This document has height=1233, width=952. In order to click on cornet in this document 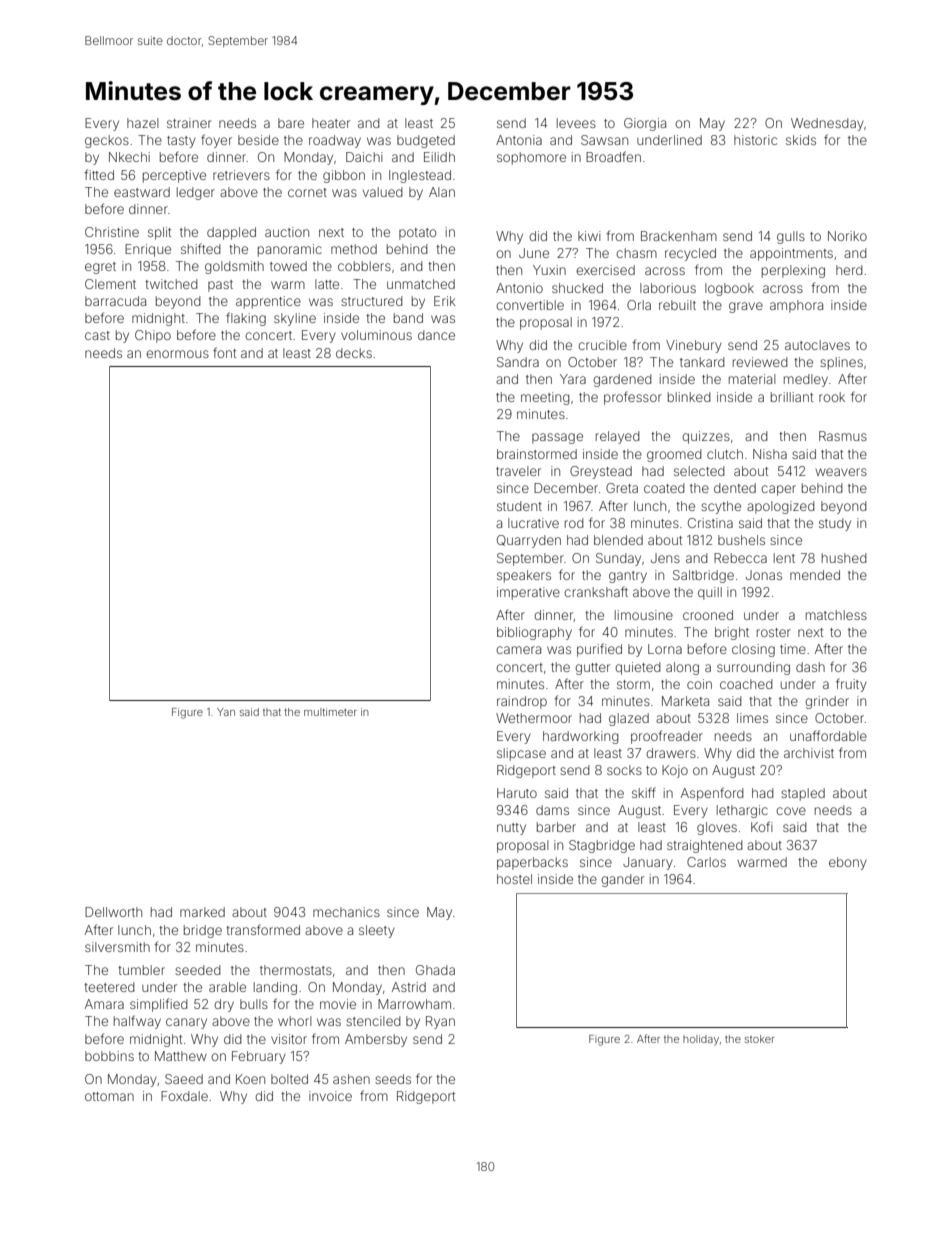, I will do `click(307, 192)`.
